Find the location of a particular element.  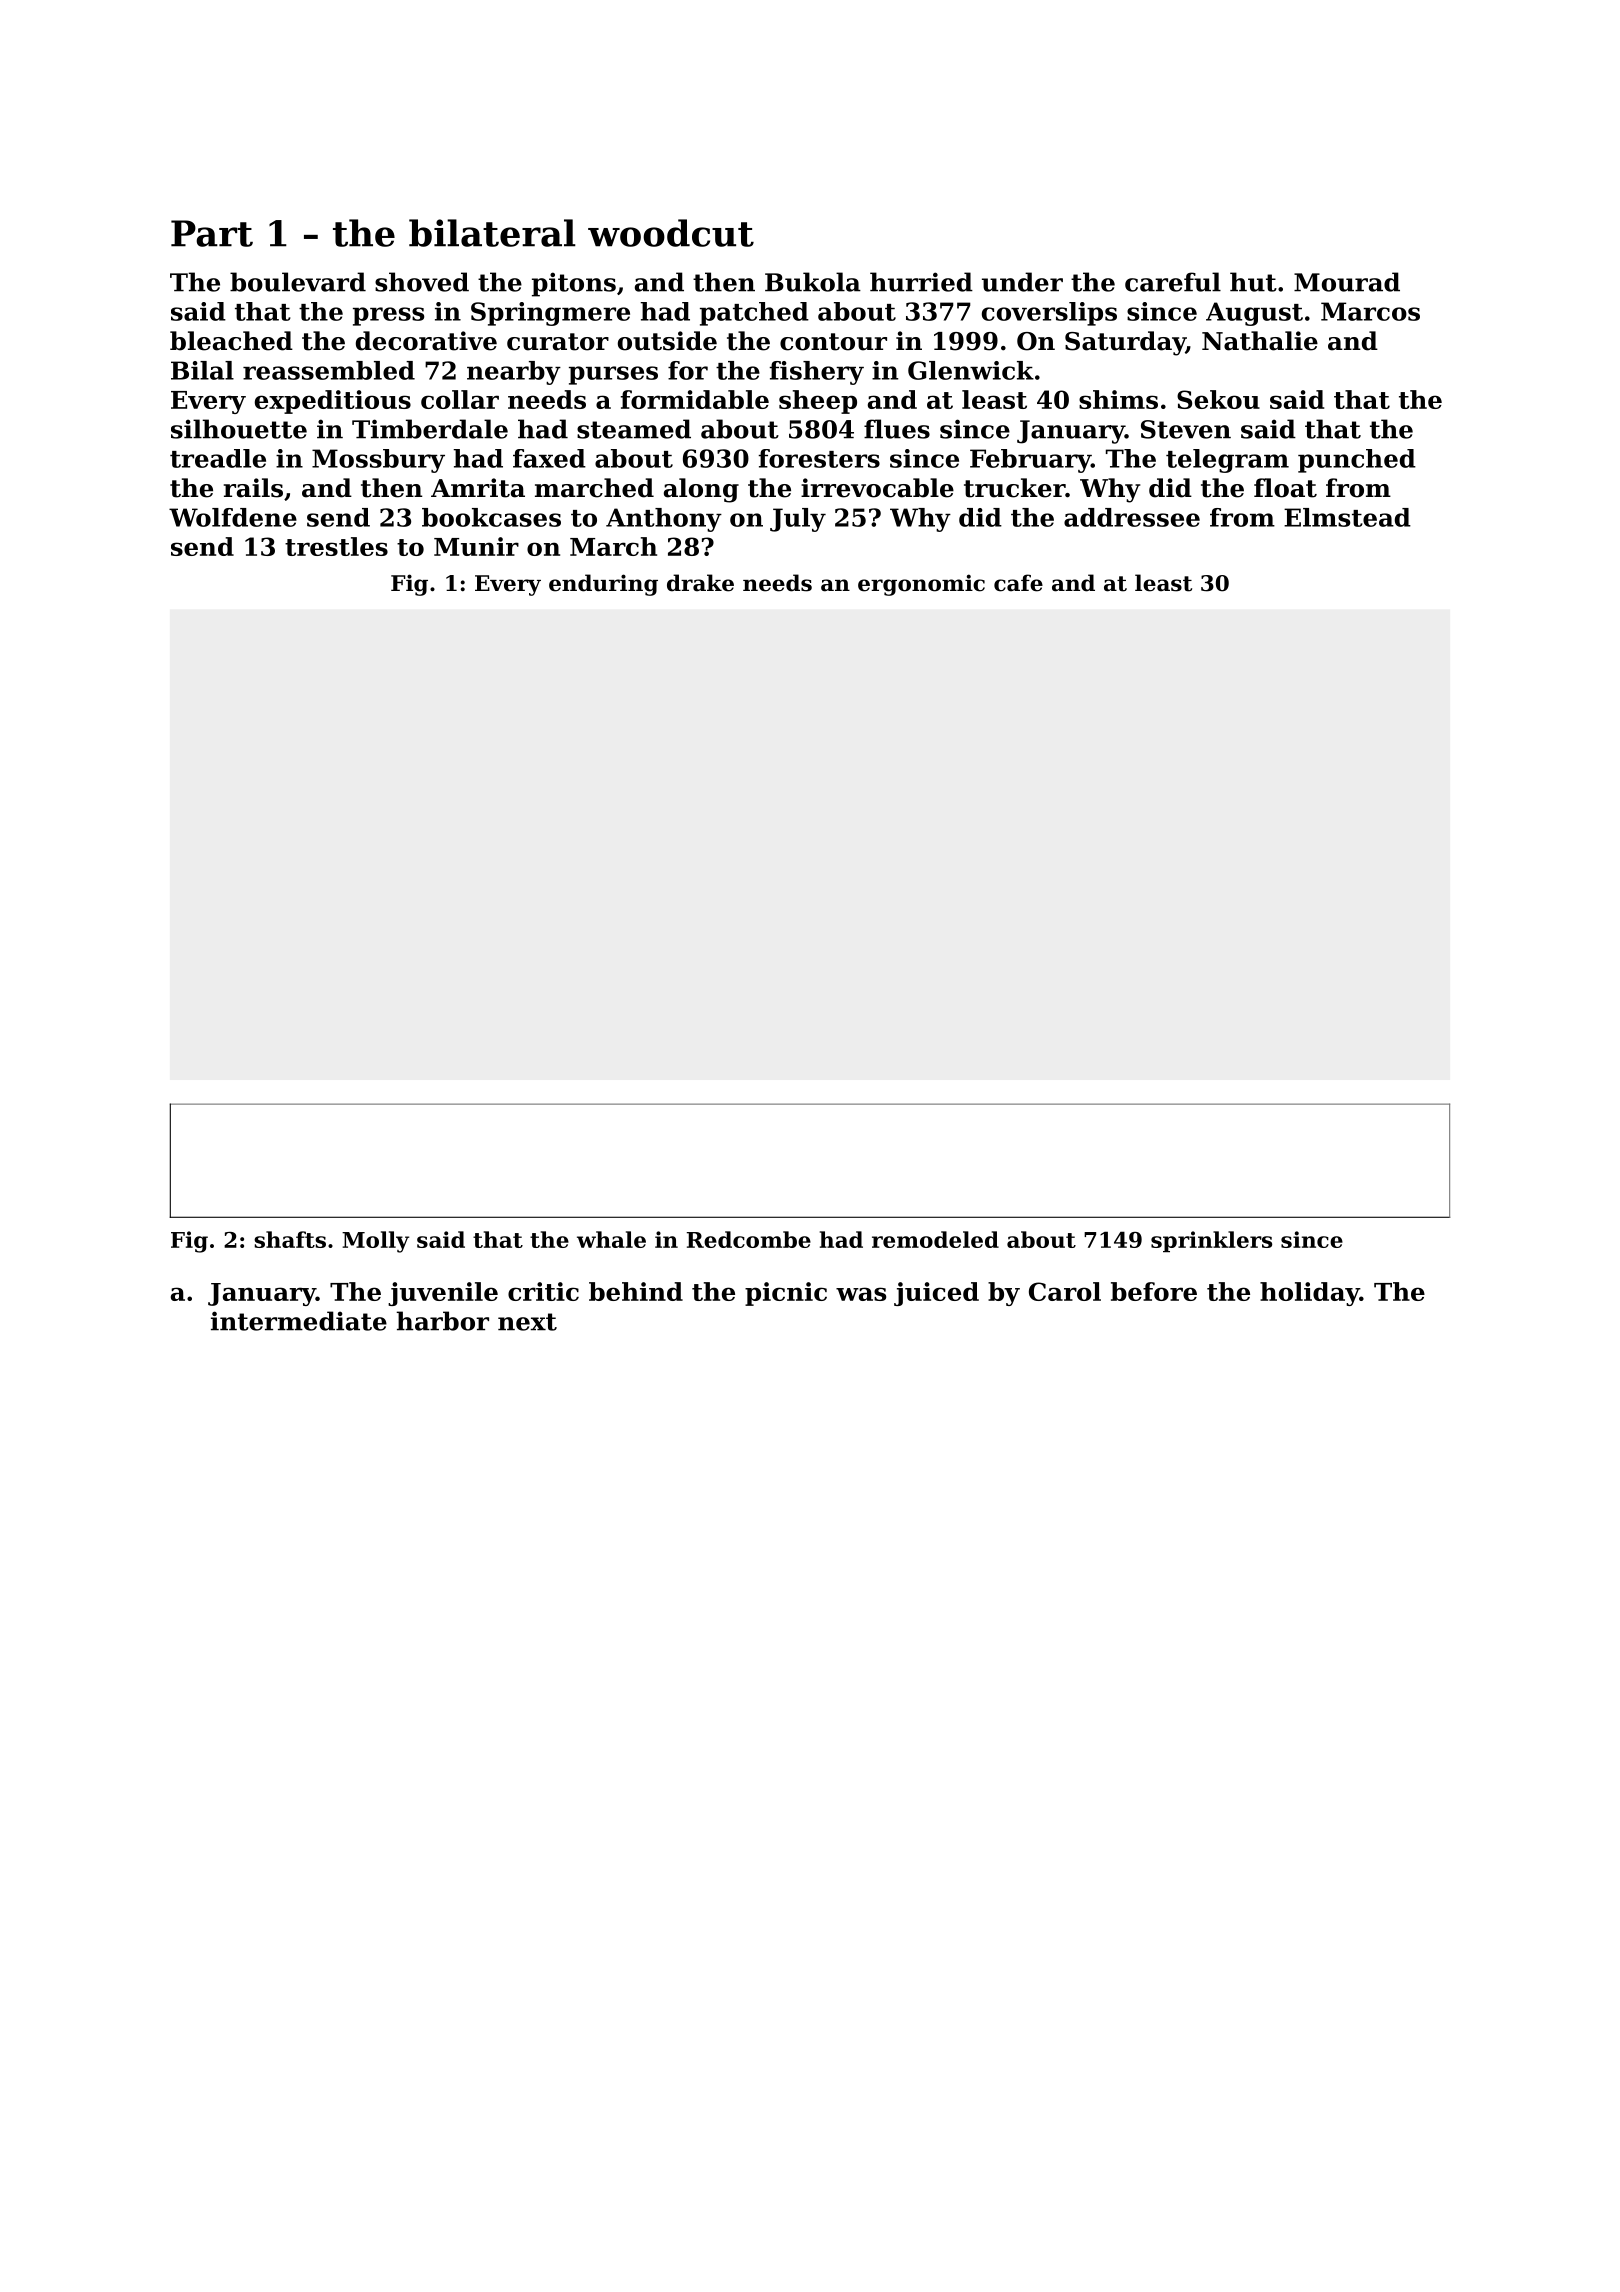

Part is located at coordinates (212, 233).
